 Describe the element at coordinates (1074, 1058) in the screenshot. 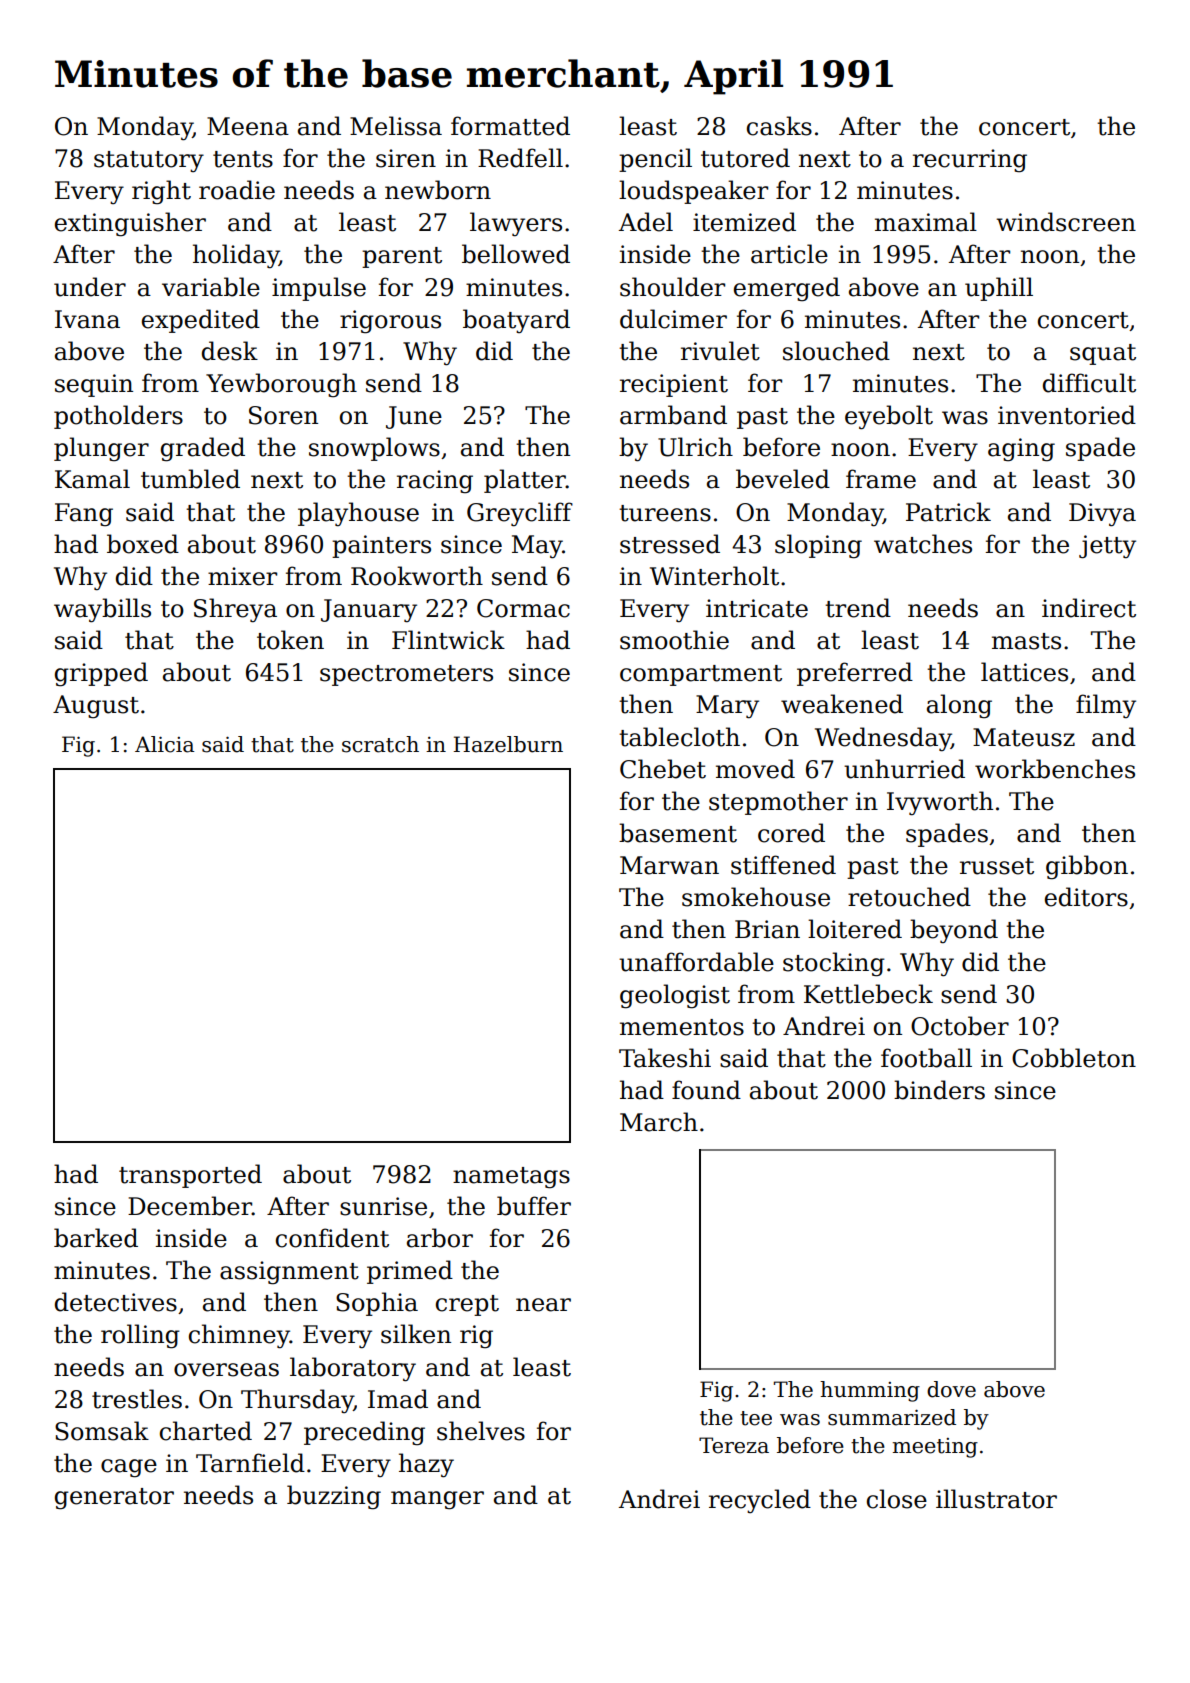

I see `Cobbleton` at that location.
